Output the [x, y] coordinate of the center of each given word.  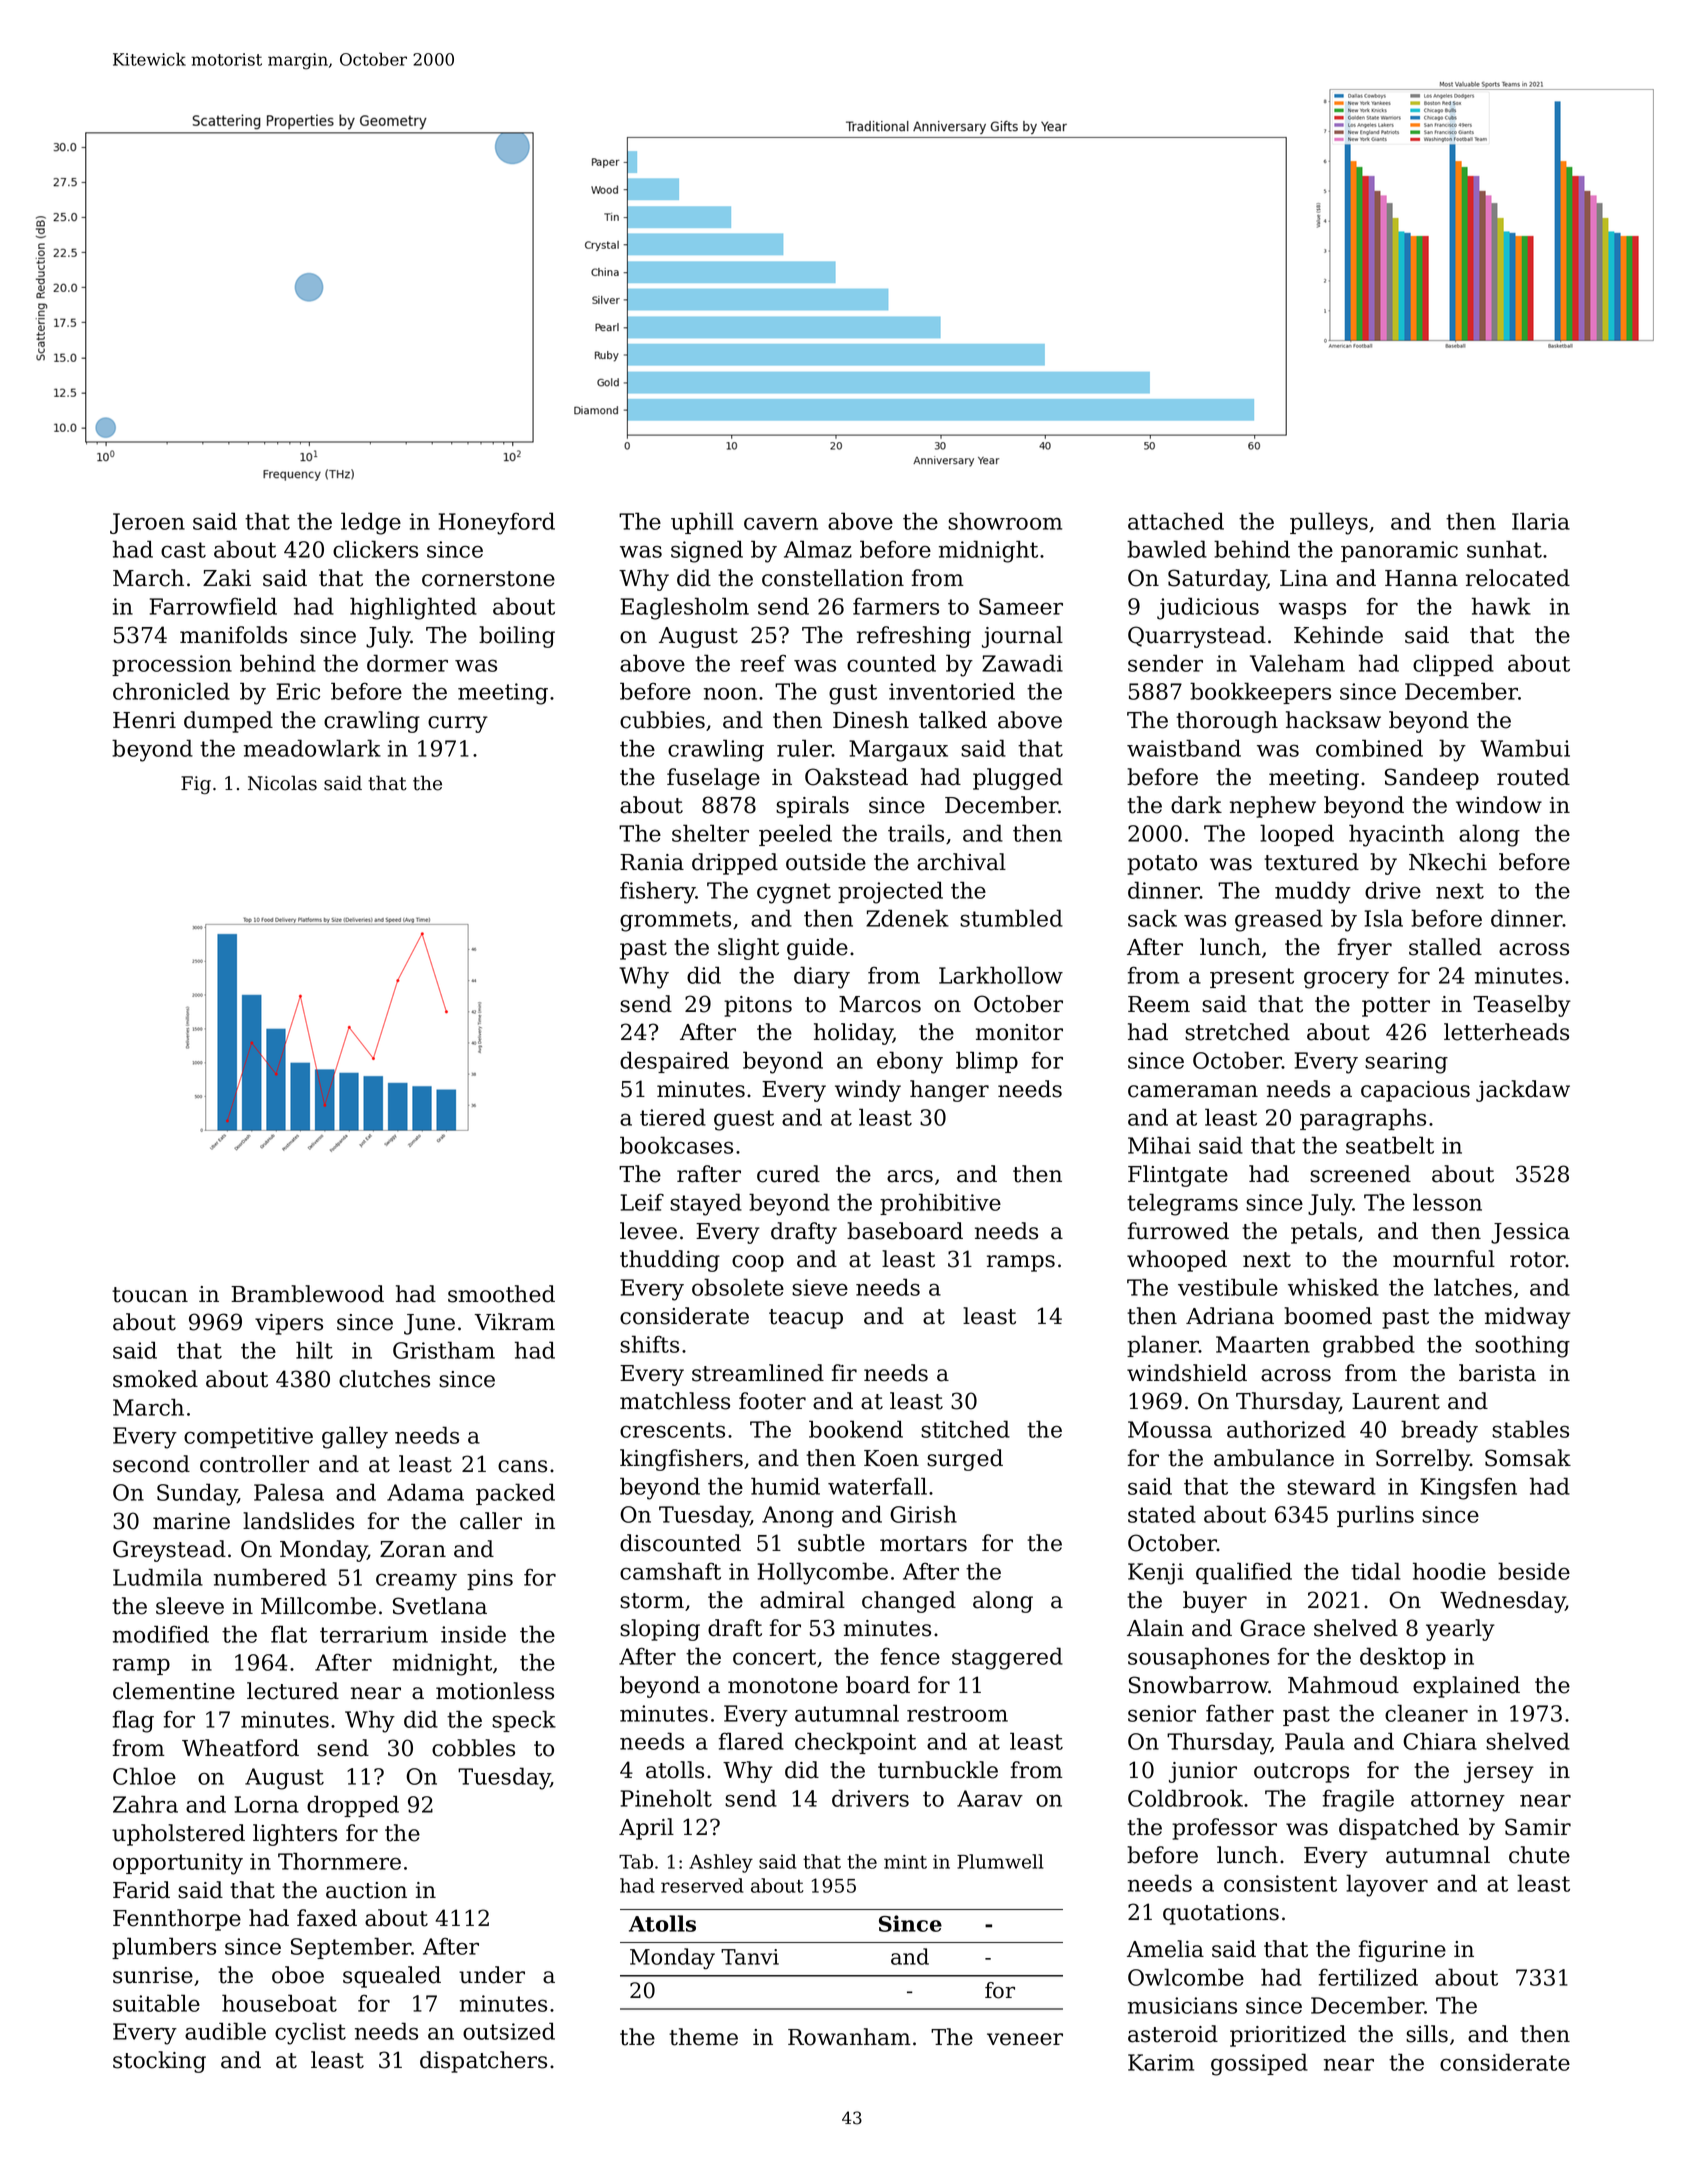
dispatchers [483, 2062]
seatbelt [1390, 1145]
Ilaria [1541, 521]
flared [751, 1741]
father [1240, 1713]
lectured [293, 1691]
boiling [517, 637]
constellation [833, 578]
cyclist [310, 2033]
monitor [1019, 1032]
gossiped [1259, 2064]
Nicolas [282, 783]
